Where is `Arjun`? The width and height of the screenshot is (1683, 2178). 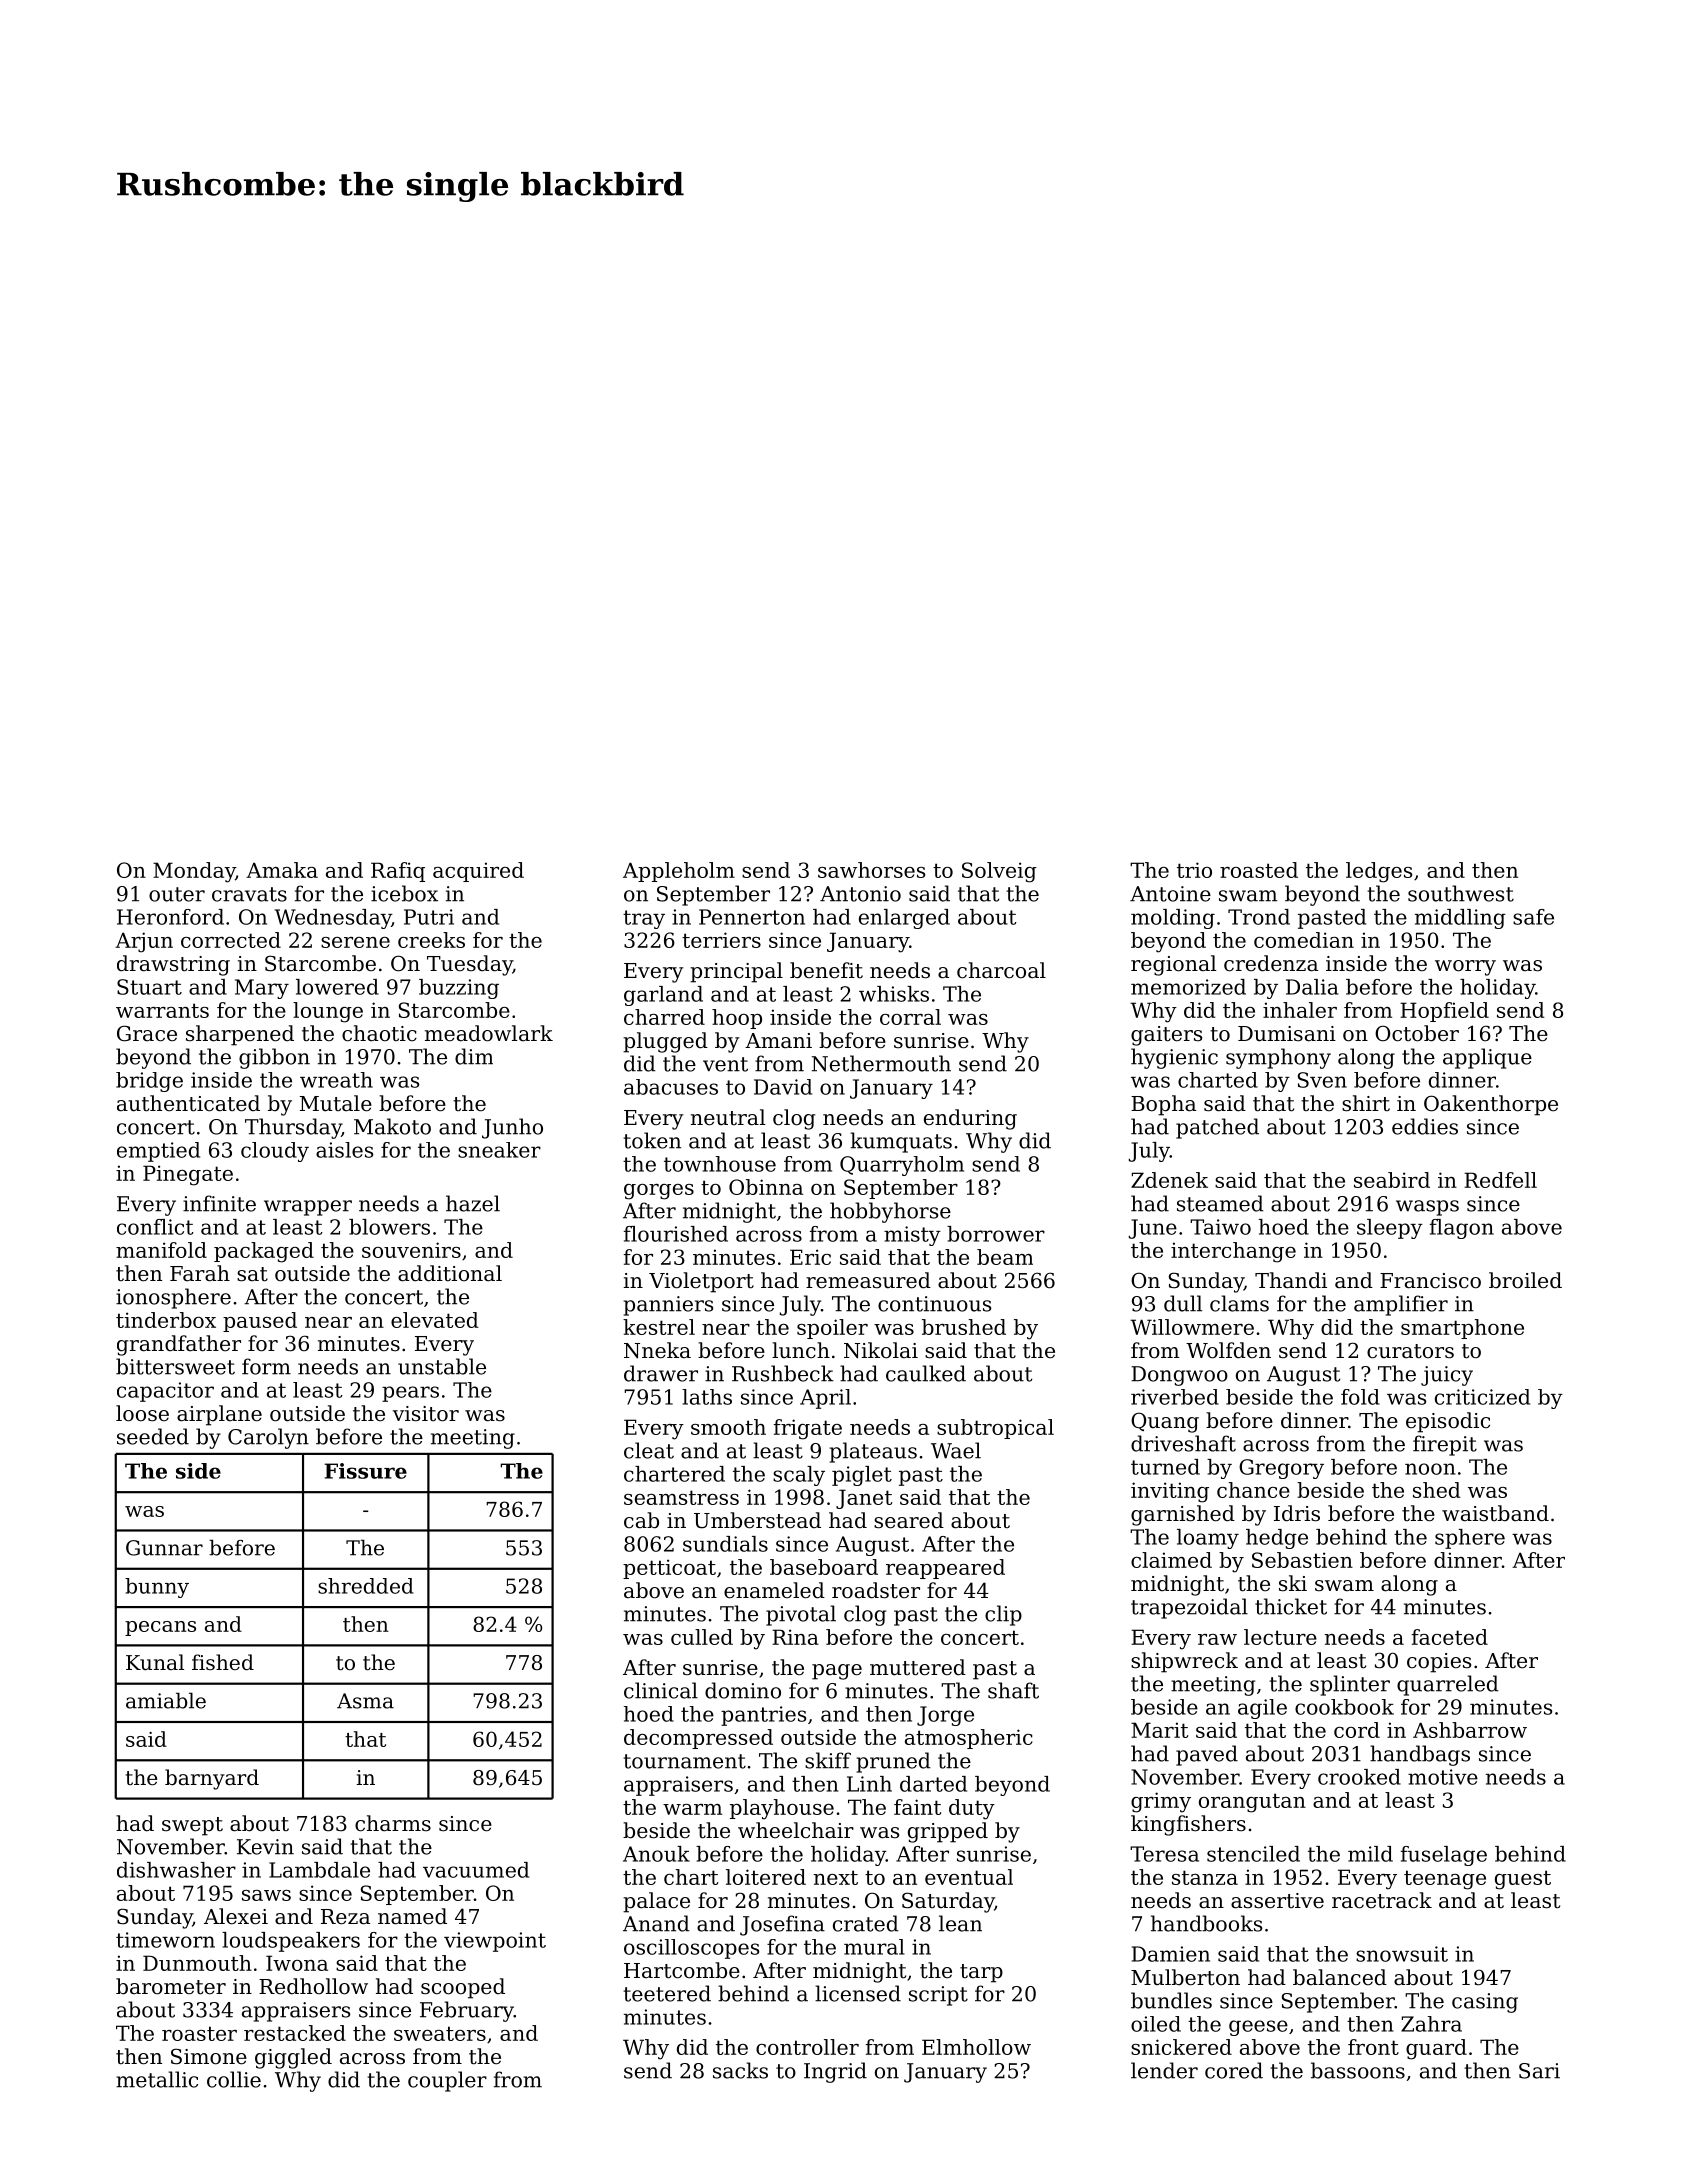
Arjun is located at coordinates (144, 942).
